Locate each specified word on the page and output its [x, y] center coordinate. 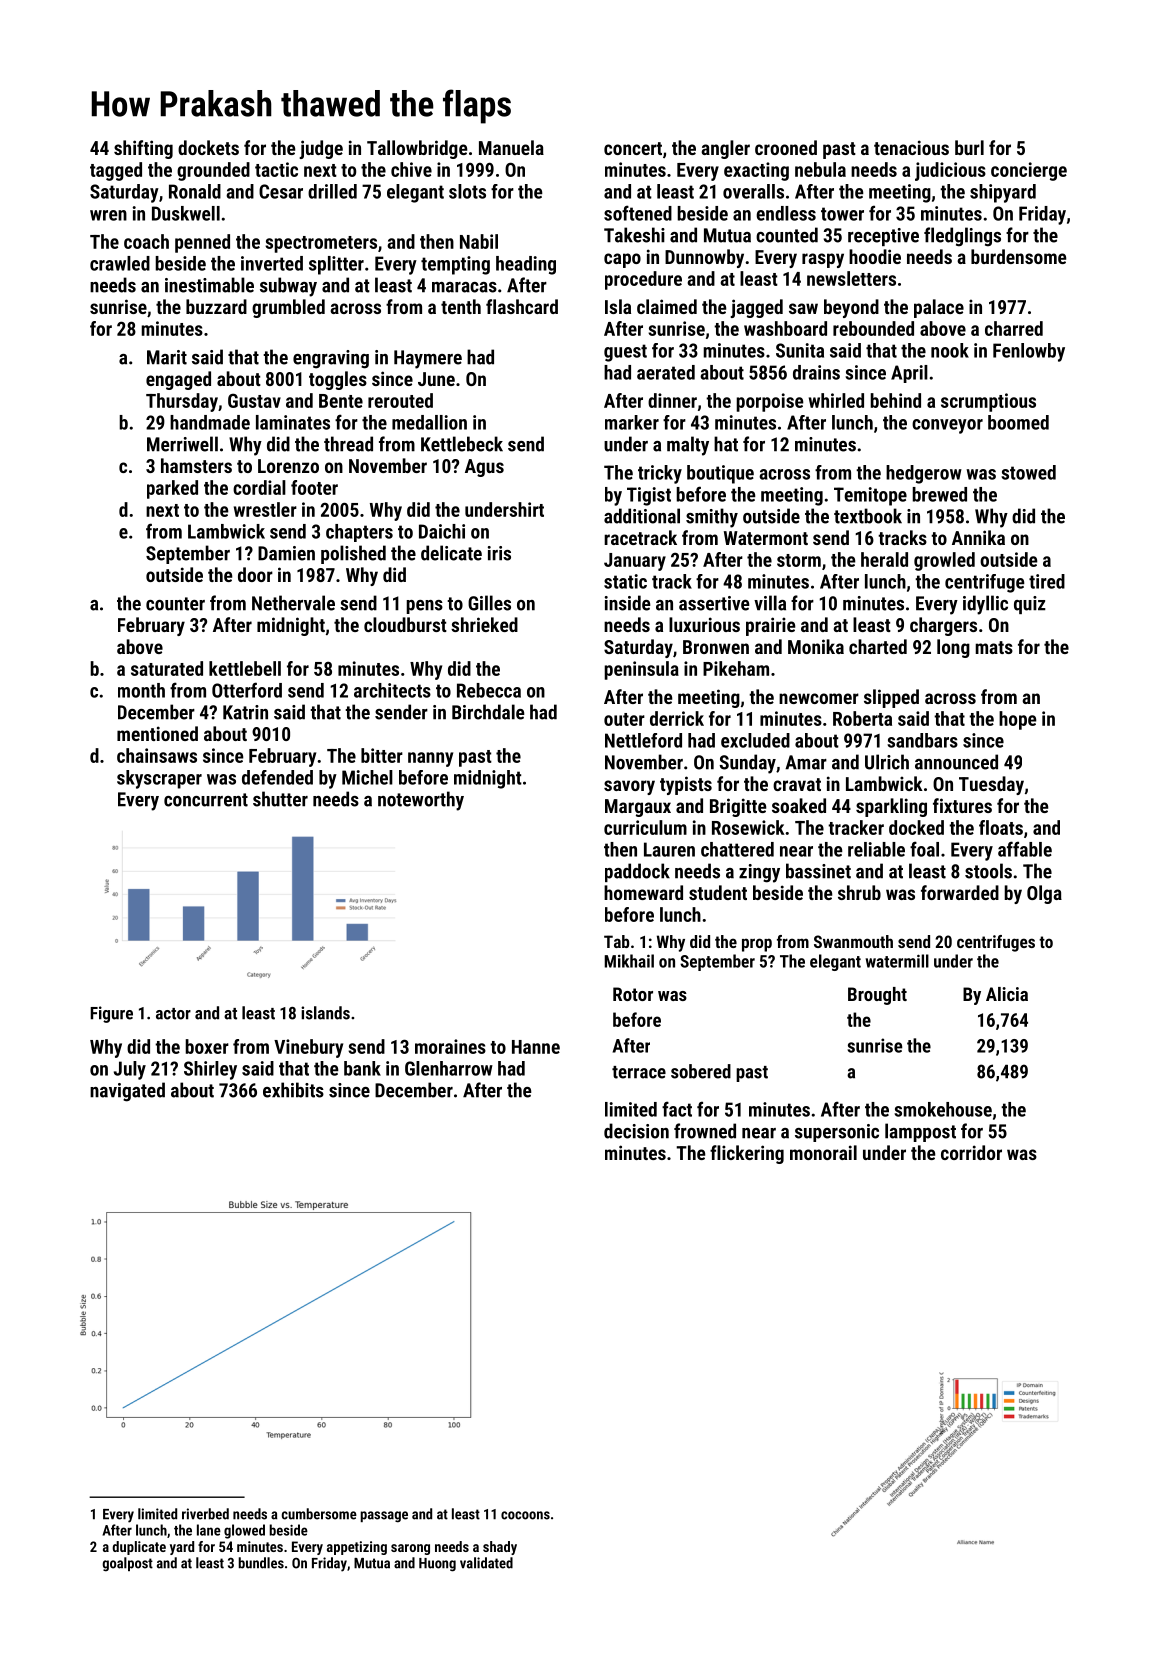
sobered [701, 1071]
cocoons [525, 1515]
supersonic [837, 1133]
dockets [208, 147]
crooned [786, 147]
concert [633, 148]
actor [173, 1014]
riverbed [205, 1514]
